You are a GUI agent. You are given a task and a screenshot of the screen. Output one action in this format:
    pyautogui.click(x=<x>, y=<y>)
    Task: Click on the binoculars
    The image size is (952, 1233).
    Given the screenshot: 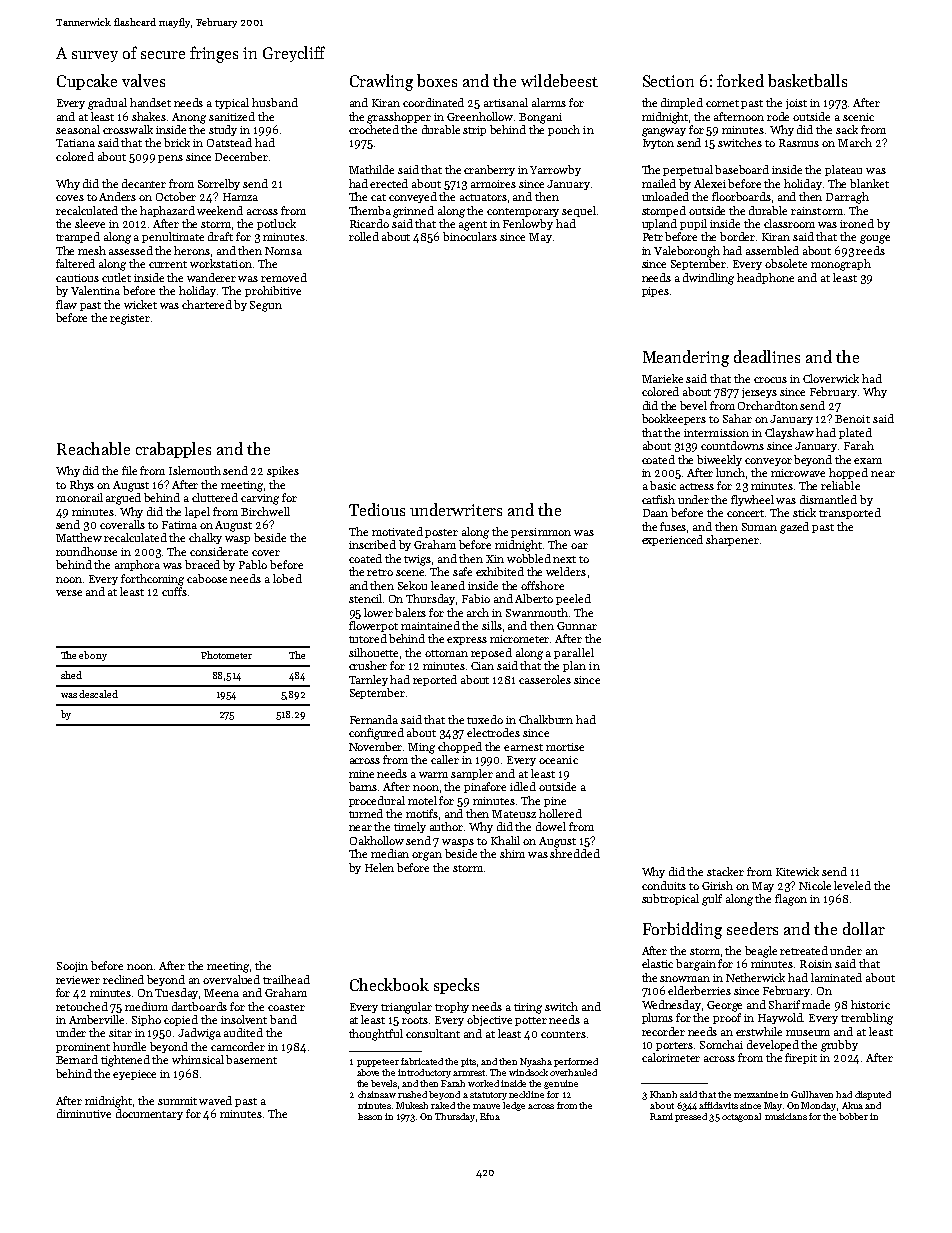 What is the action you would take?
    pyautogui.click(x=470, y=236)
